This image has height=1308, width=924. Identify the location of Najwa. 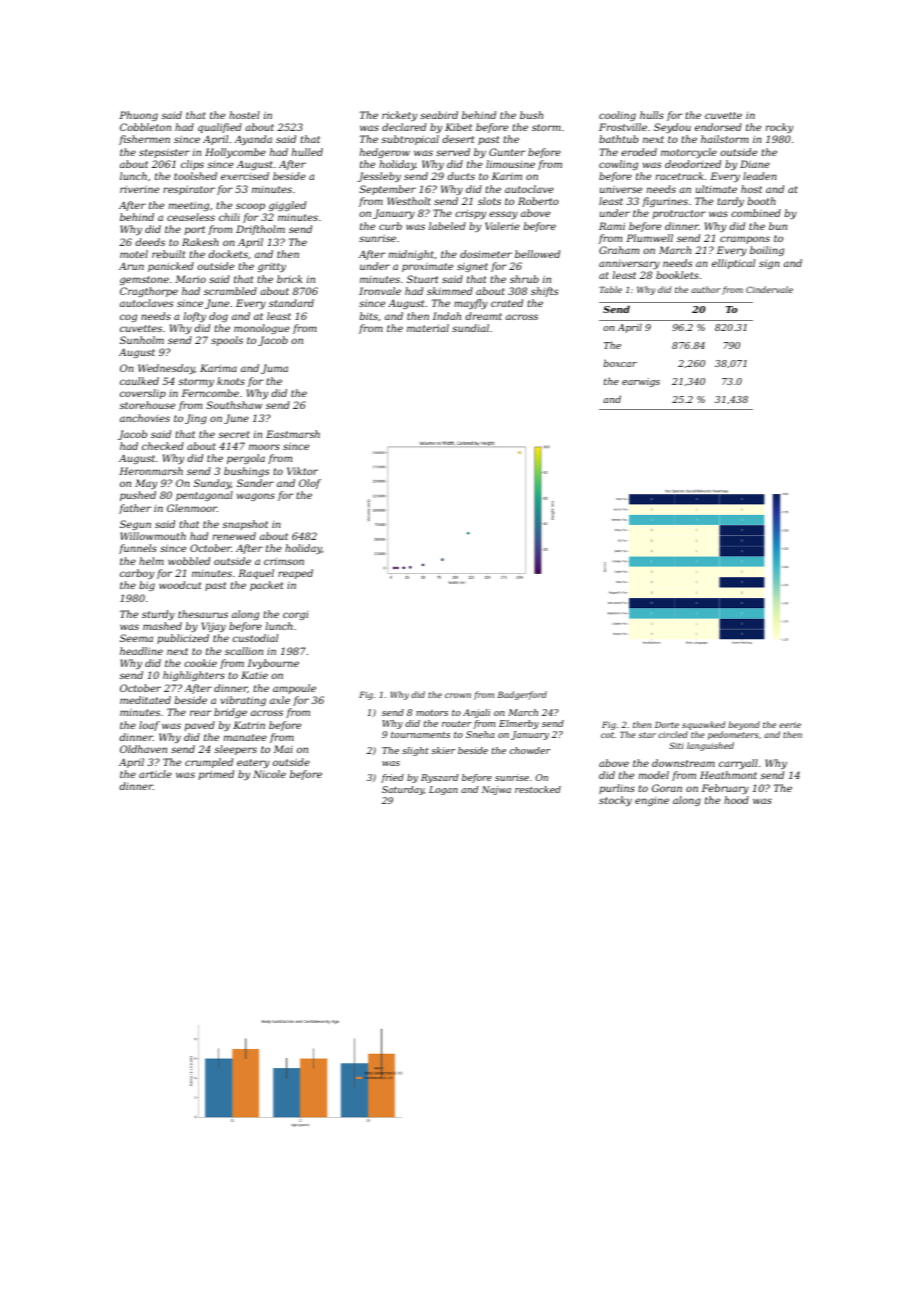
(496, 790).
